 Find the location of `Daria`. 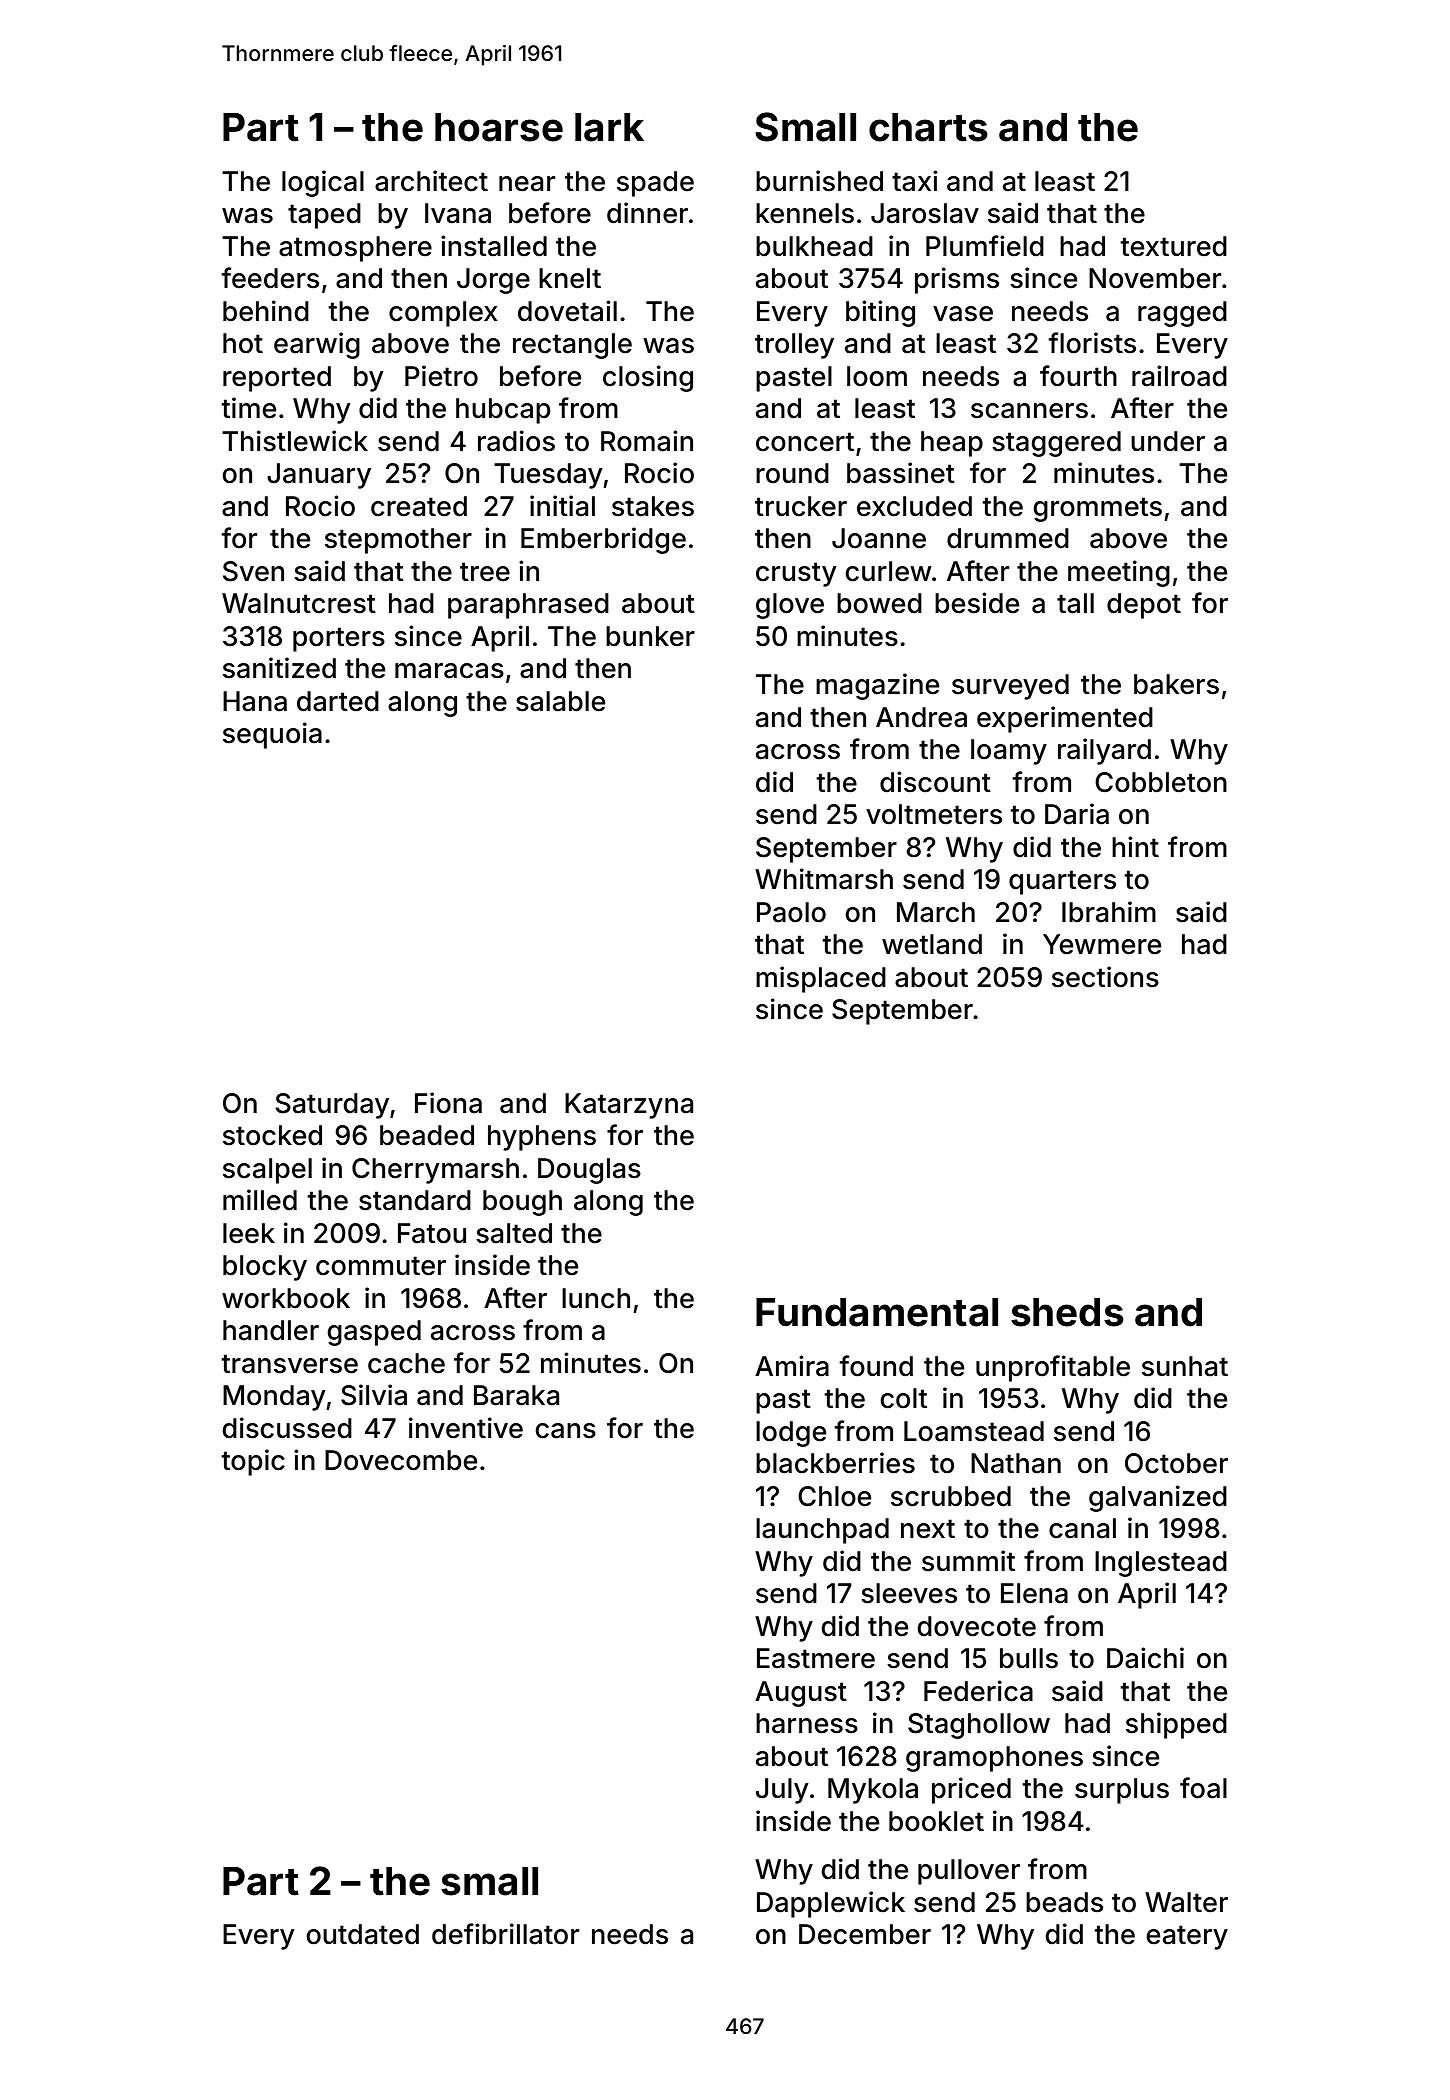

Daria is located at coordinates (1077, 814).
